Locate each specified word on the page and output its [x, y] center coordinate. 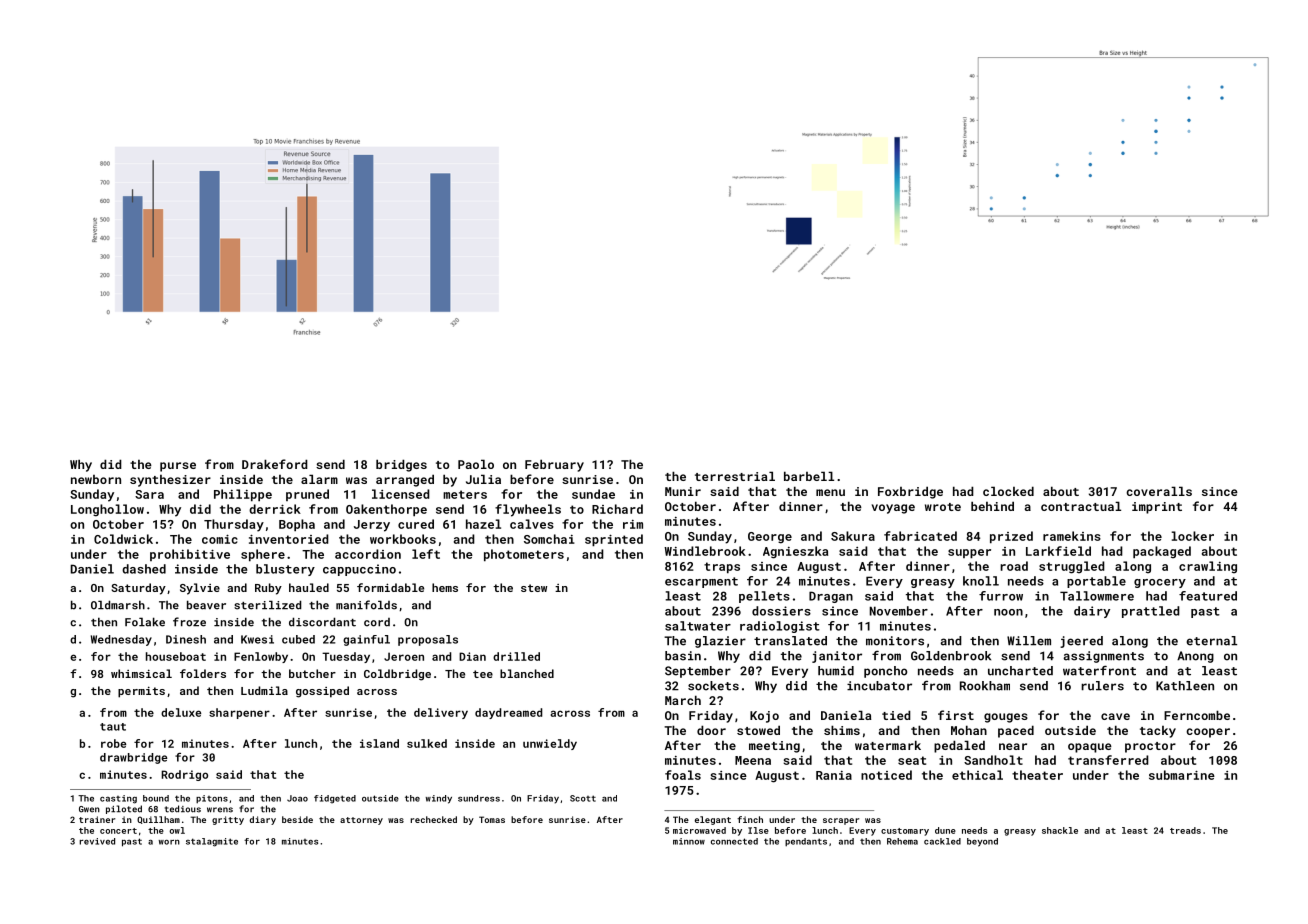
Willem [1029, 641]
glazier [720, 642]
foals [683, 775]
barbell [809, 476]
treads [1185, 830]
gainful [366, 640]
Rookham [985, 686]
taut [113, 727]
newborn [96, 479]
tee [483, 674]
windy [439, 799]
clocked [1008, 491]
